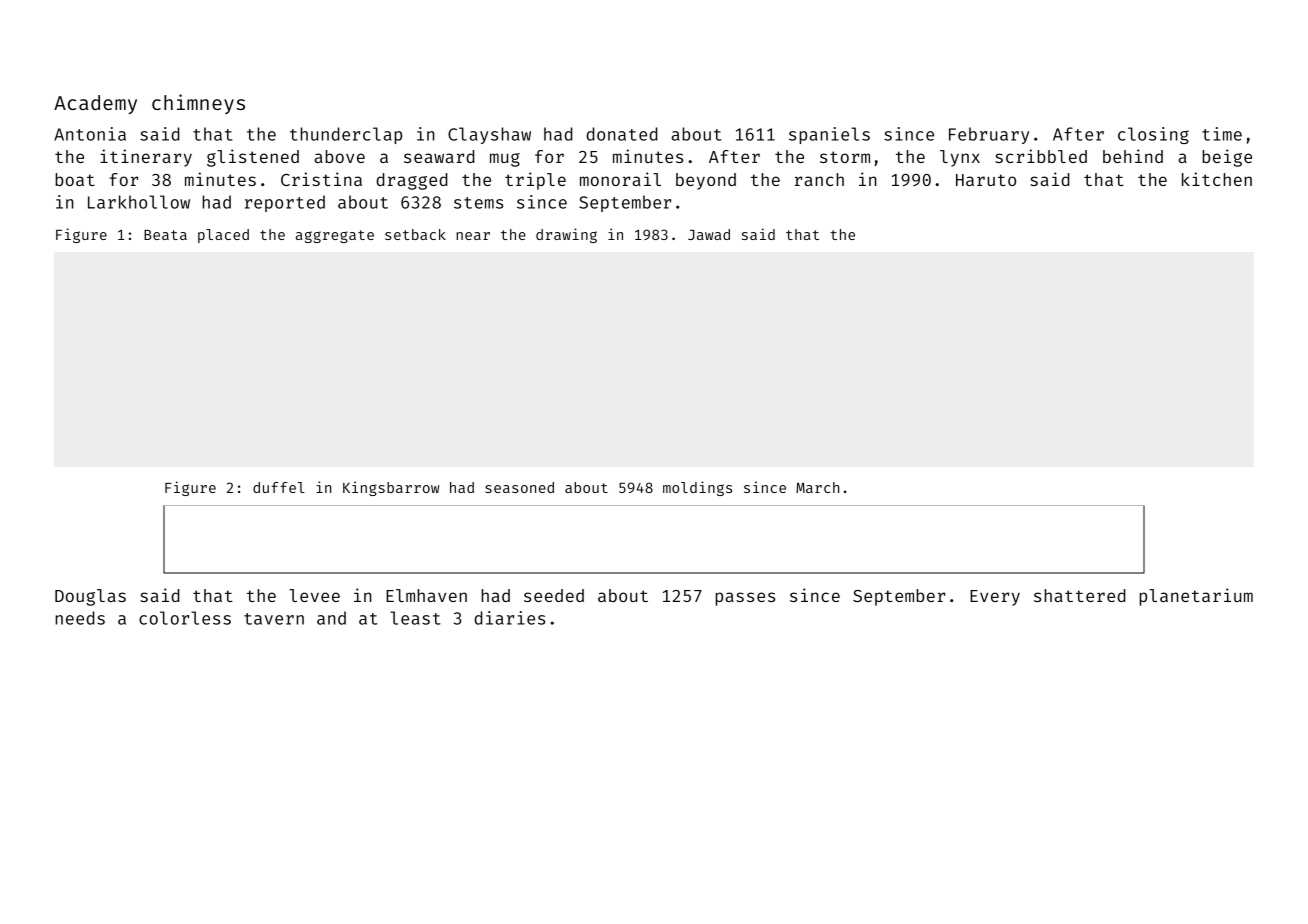  I want to click on behind, so click(1133, 156).
